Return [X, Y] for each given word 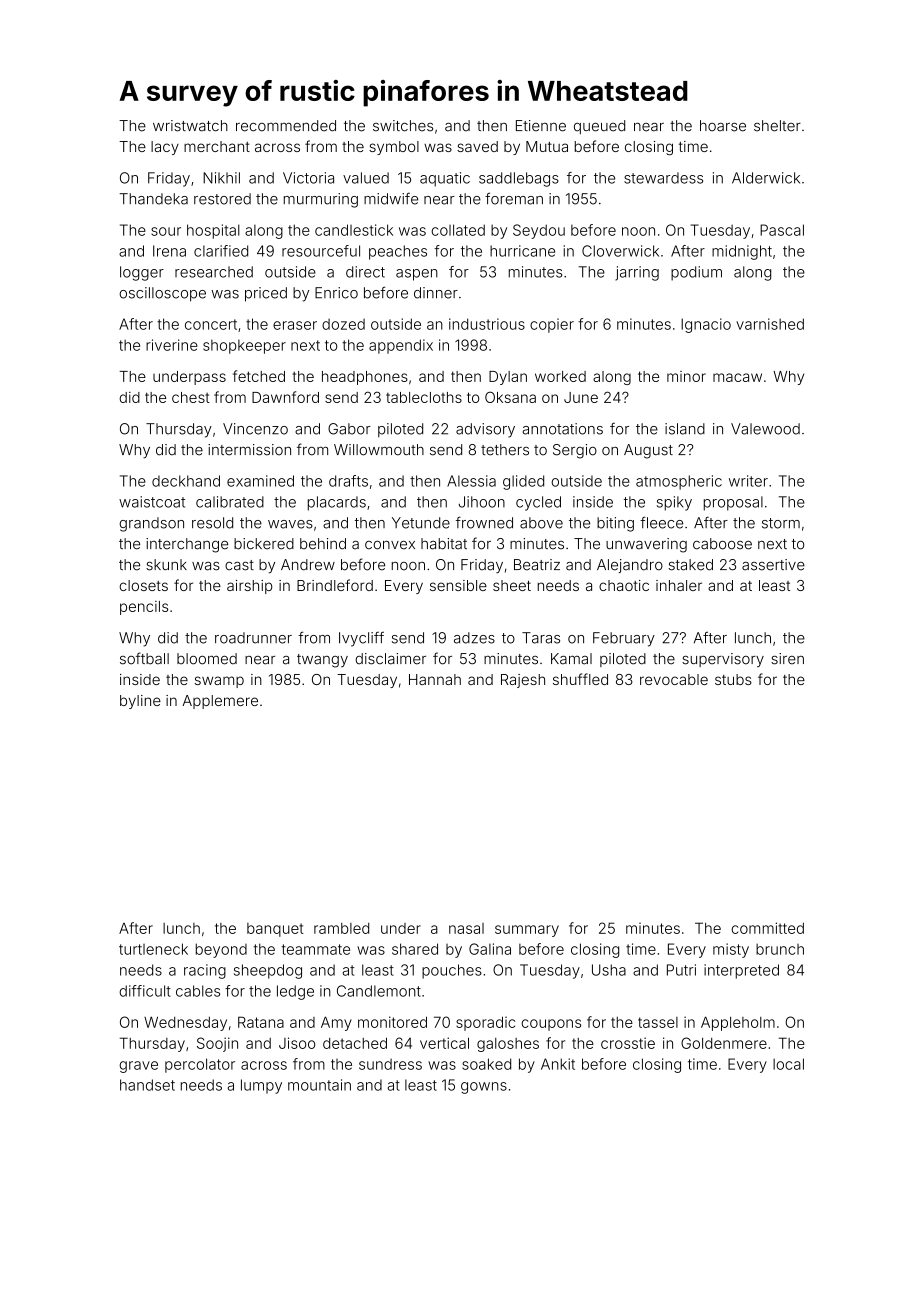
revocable [674, 679]
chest [191, 397]
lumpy [261, 1086]
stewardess [663, 178]
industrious [487, 324]
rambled [341, 928]
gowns [484, 1088]
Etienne [541, 126]
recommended [286, 126]
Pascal [782, 230]
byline [140, 702]
